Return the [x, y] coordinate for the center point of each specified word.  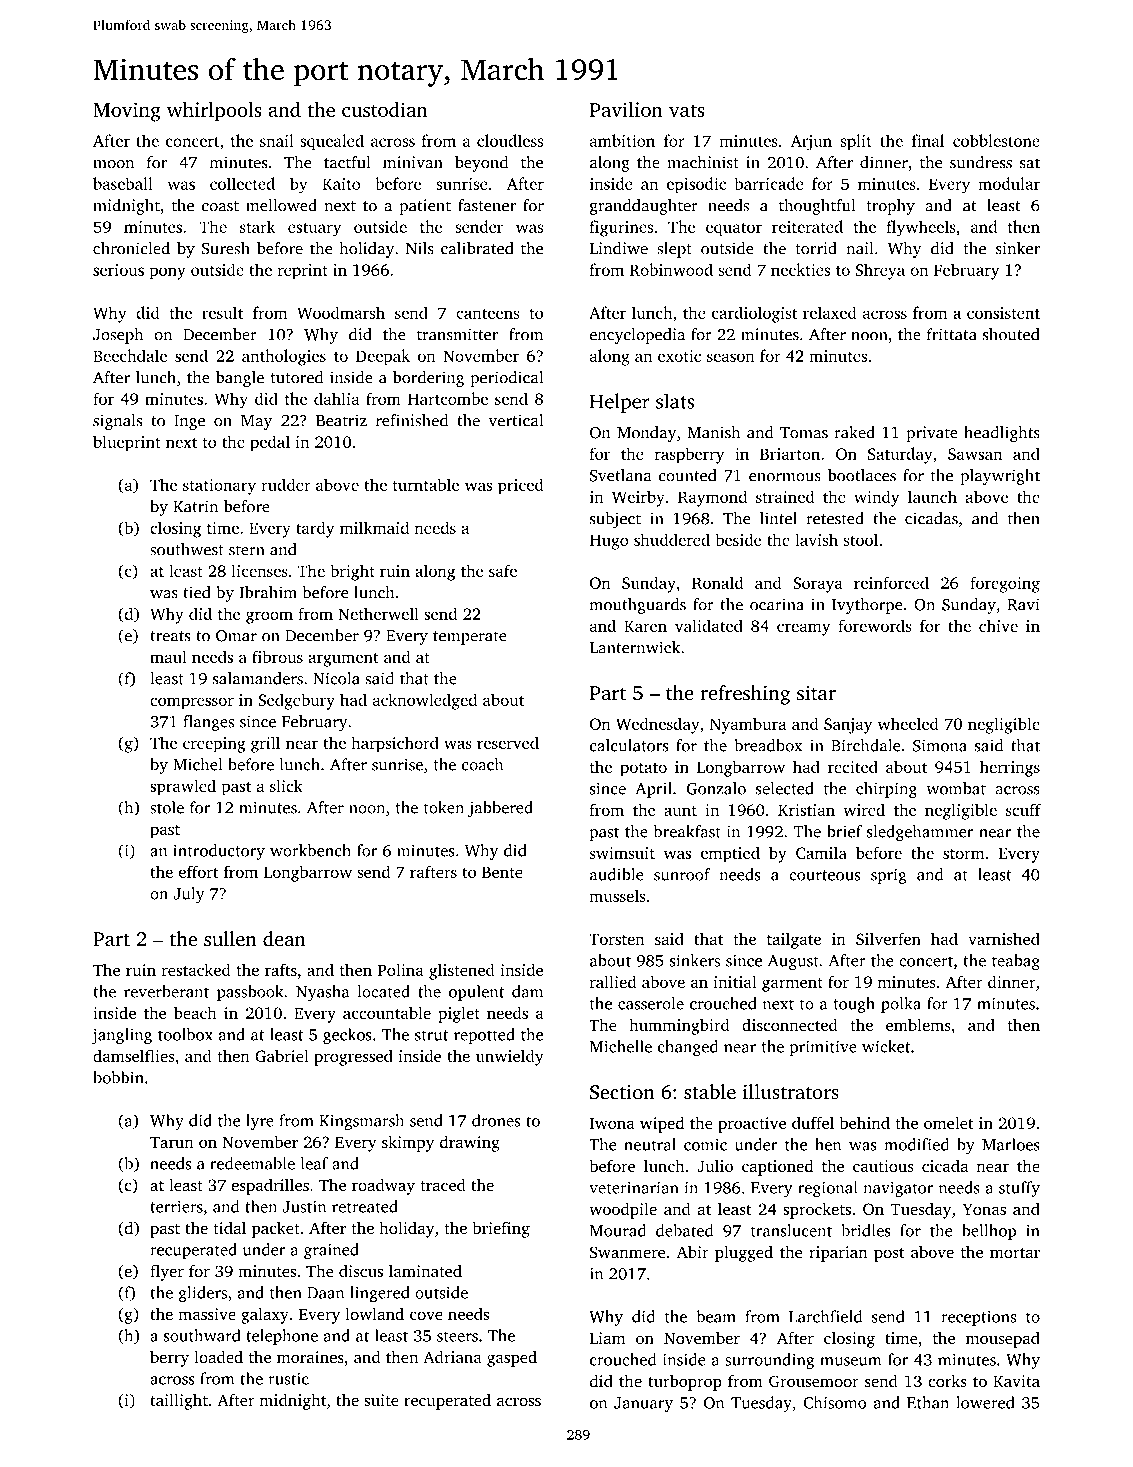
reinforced [891, 582]
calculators [629, 745]
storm [964, 854]
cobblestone [996, 140]
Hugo [609, 542]
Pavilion [626, 109]
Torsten [616, 939]
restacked [196, 969]
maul [168, 656]
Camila [821, 852]
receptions [978, 1318]
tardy [315, 529]
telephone [282, 1337]
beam [716, 1316]
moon [113, 164]
